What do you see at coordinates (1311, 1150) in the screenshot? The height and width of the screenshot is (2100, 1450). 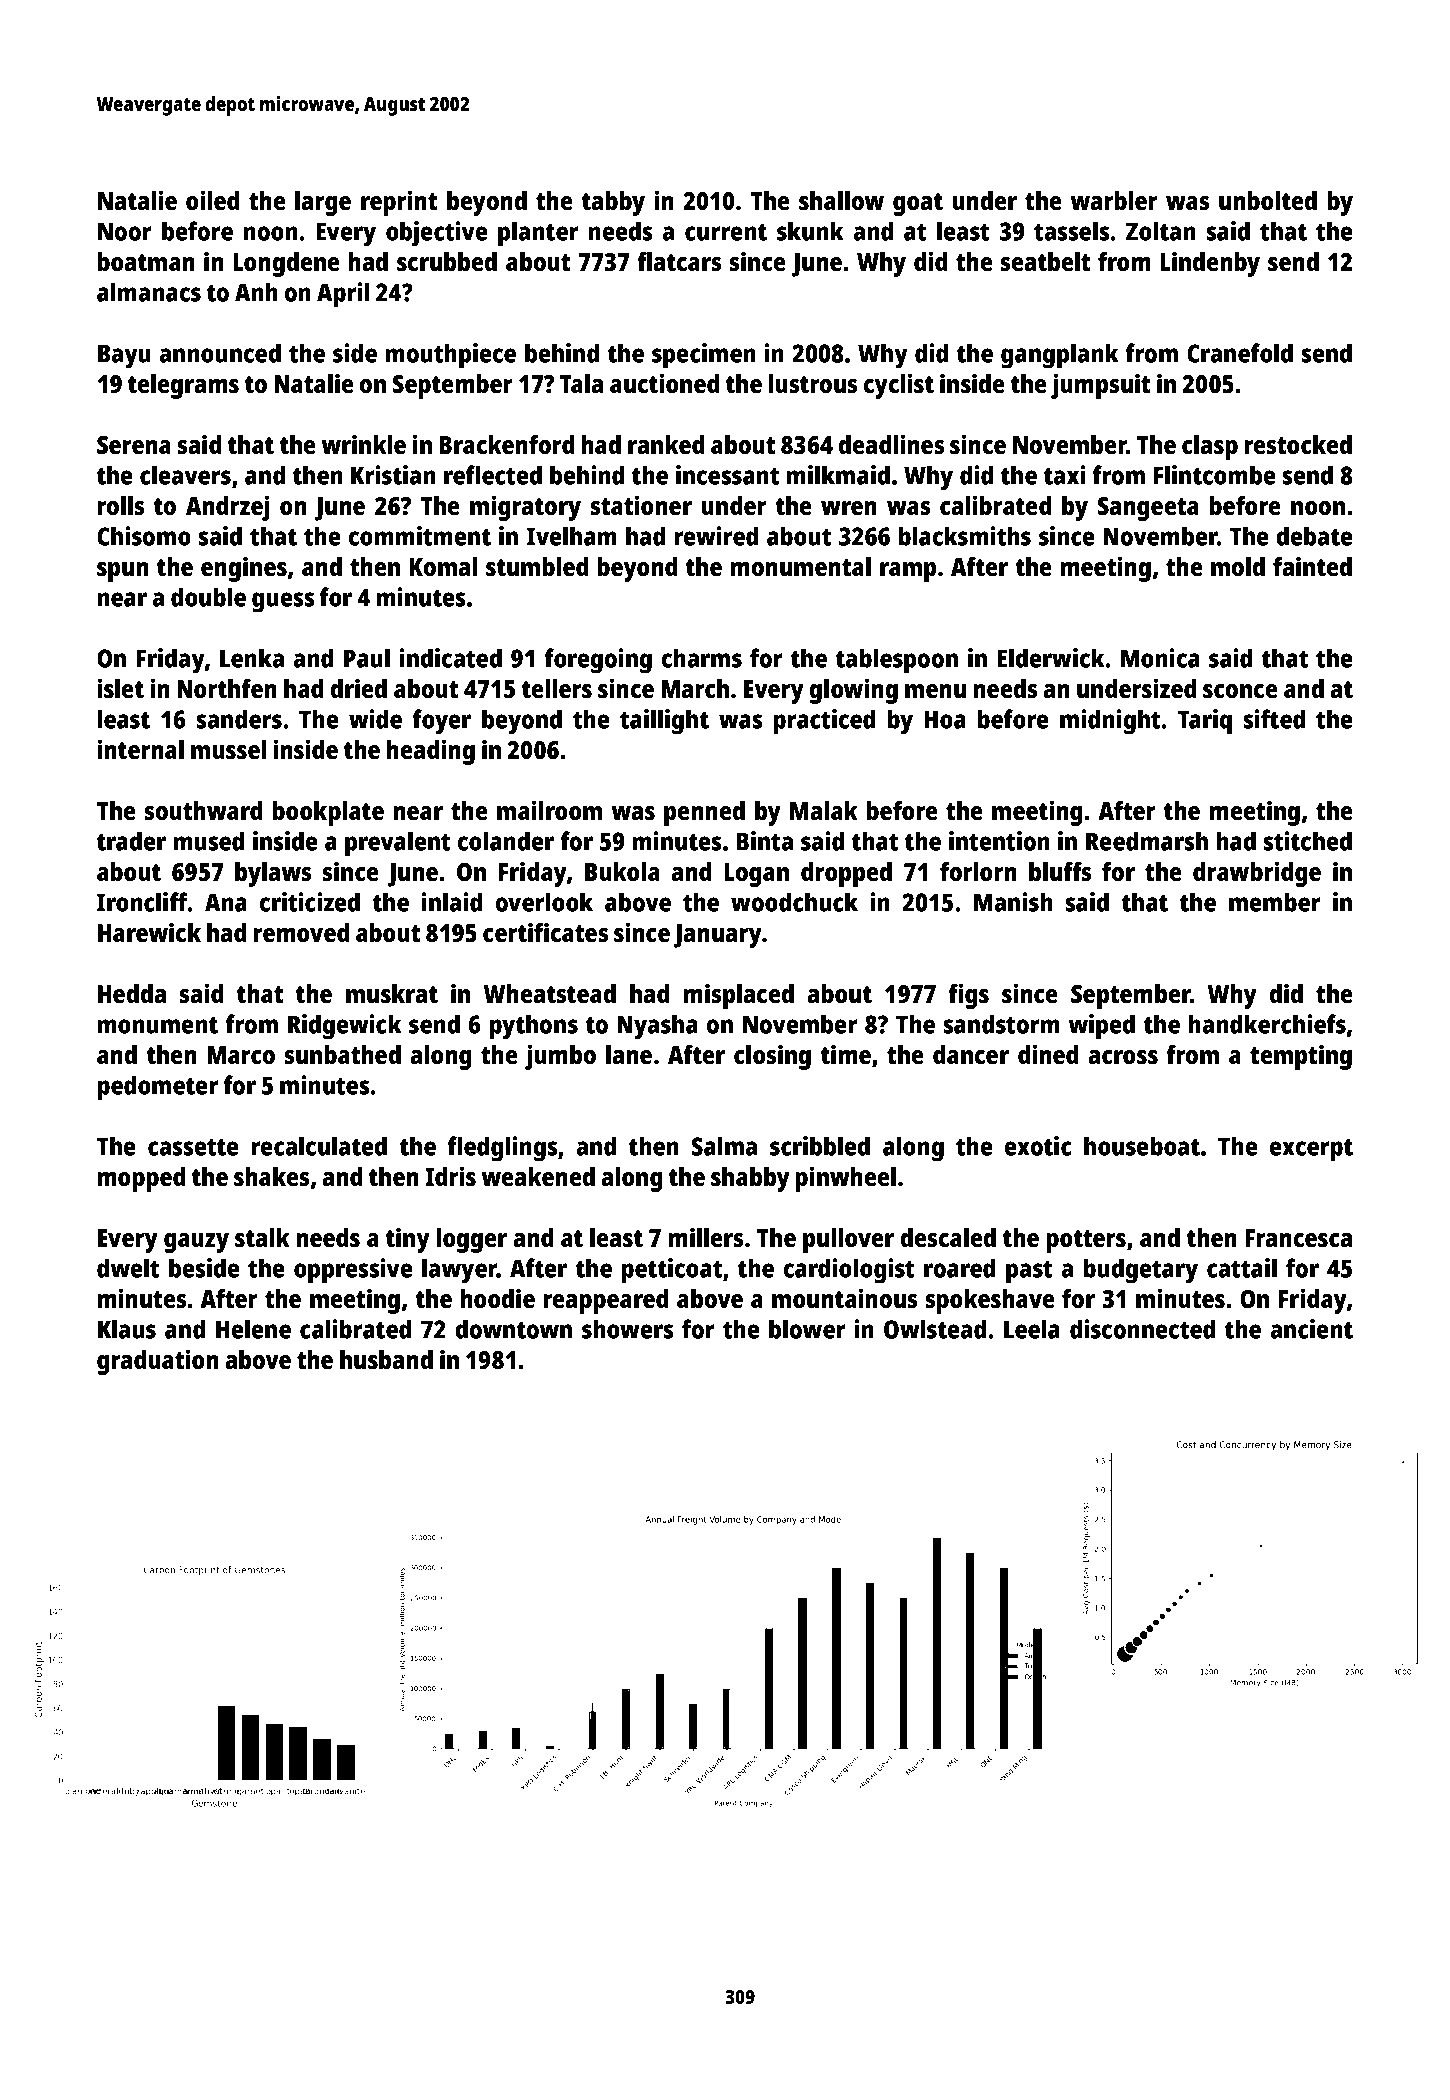 I see `excerpt` at bounding box center [1311, 1150].
